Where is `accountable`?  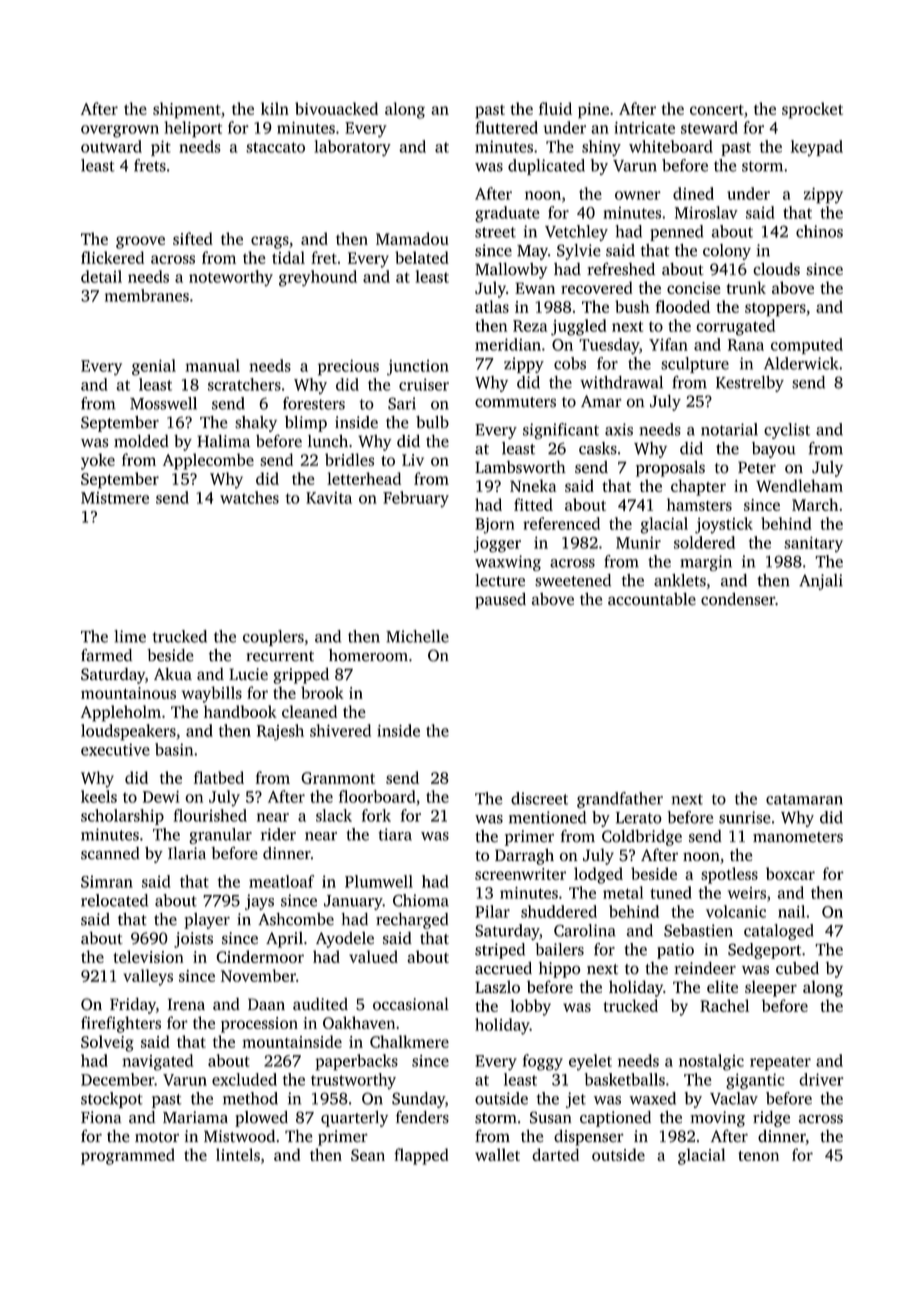
accountable is located at coordinates (652, 599).
